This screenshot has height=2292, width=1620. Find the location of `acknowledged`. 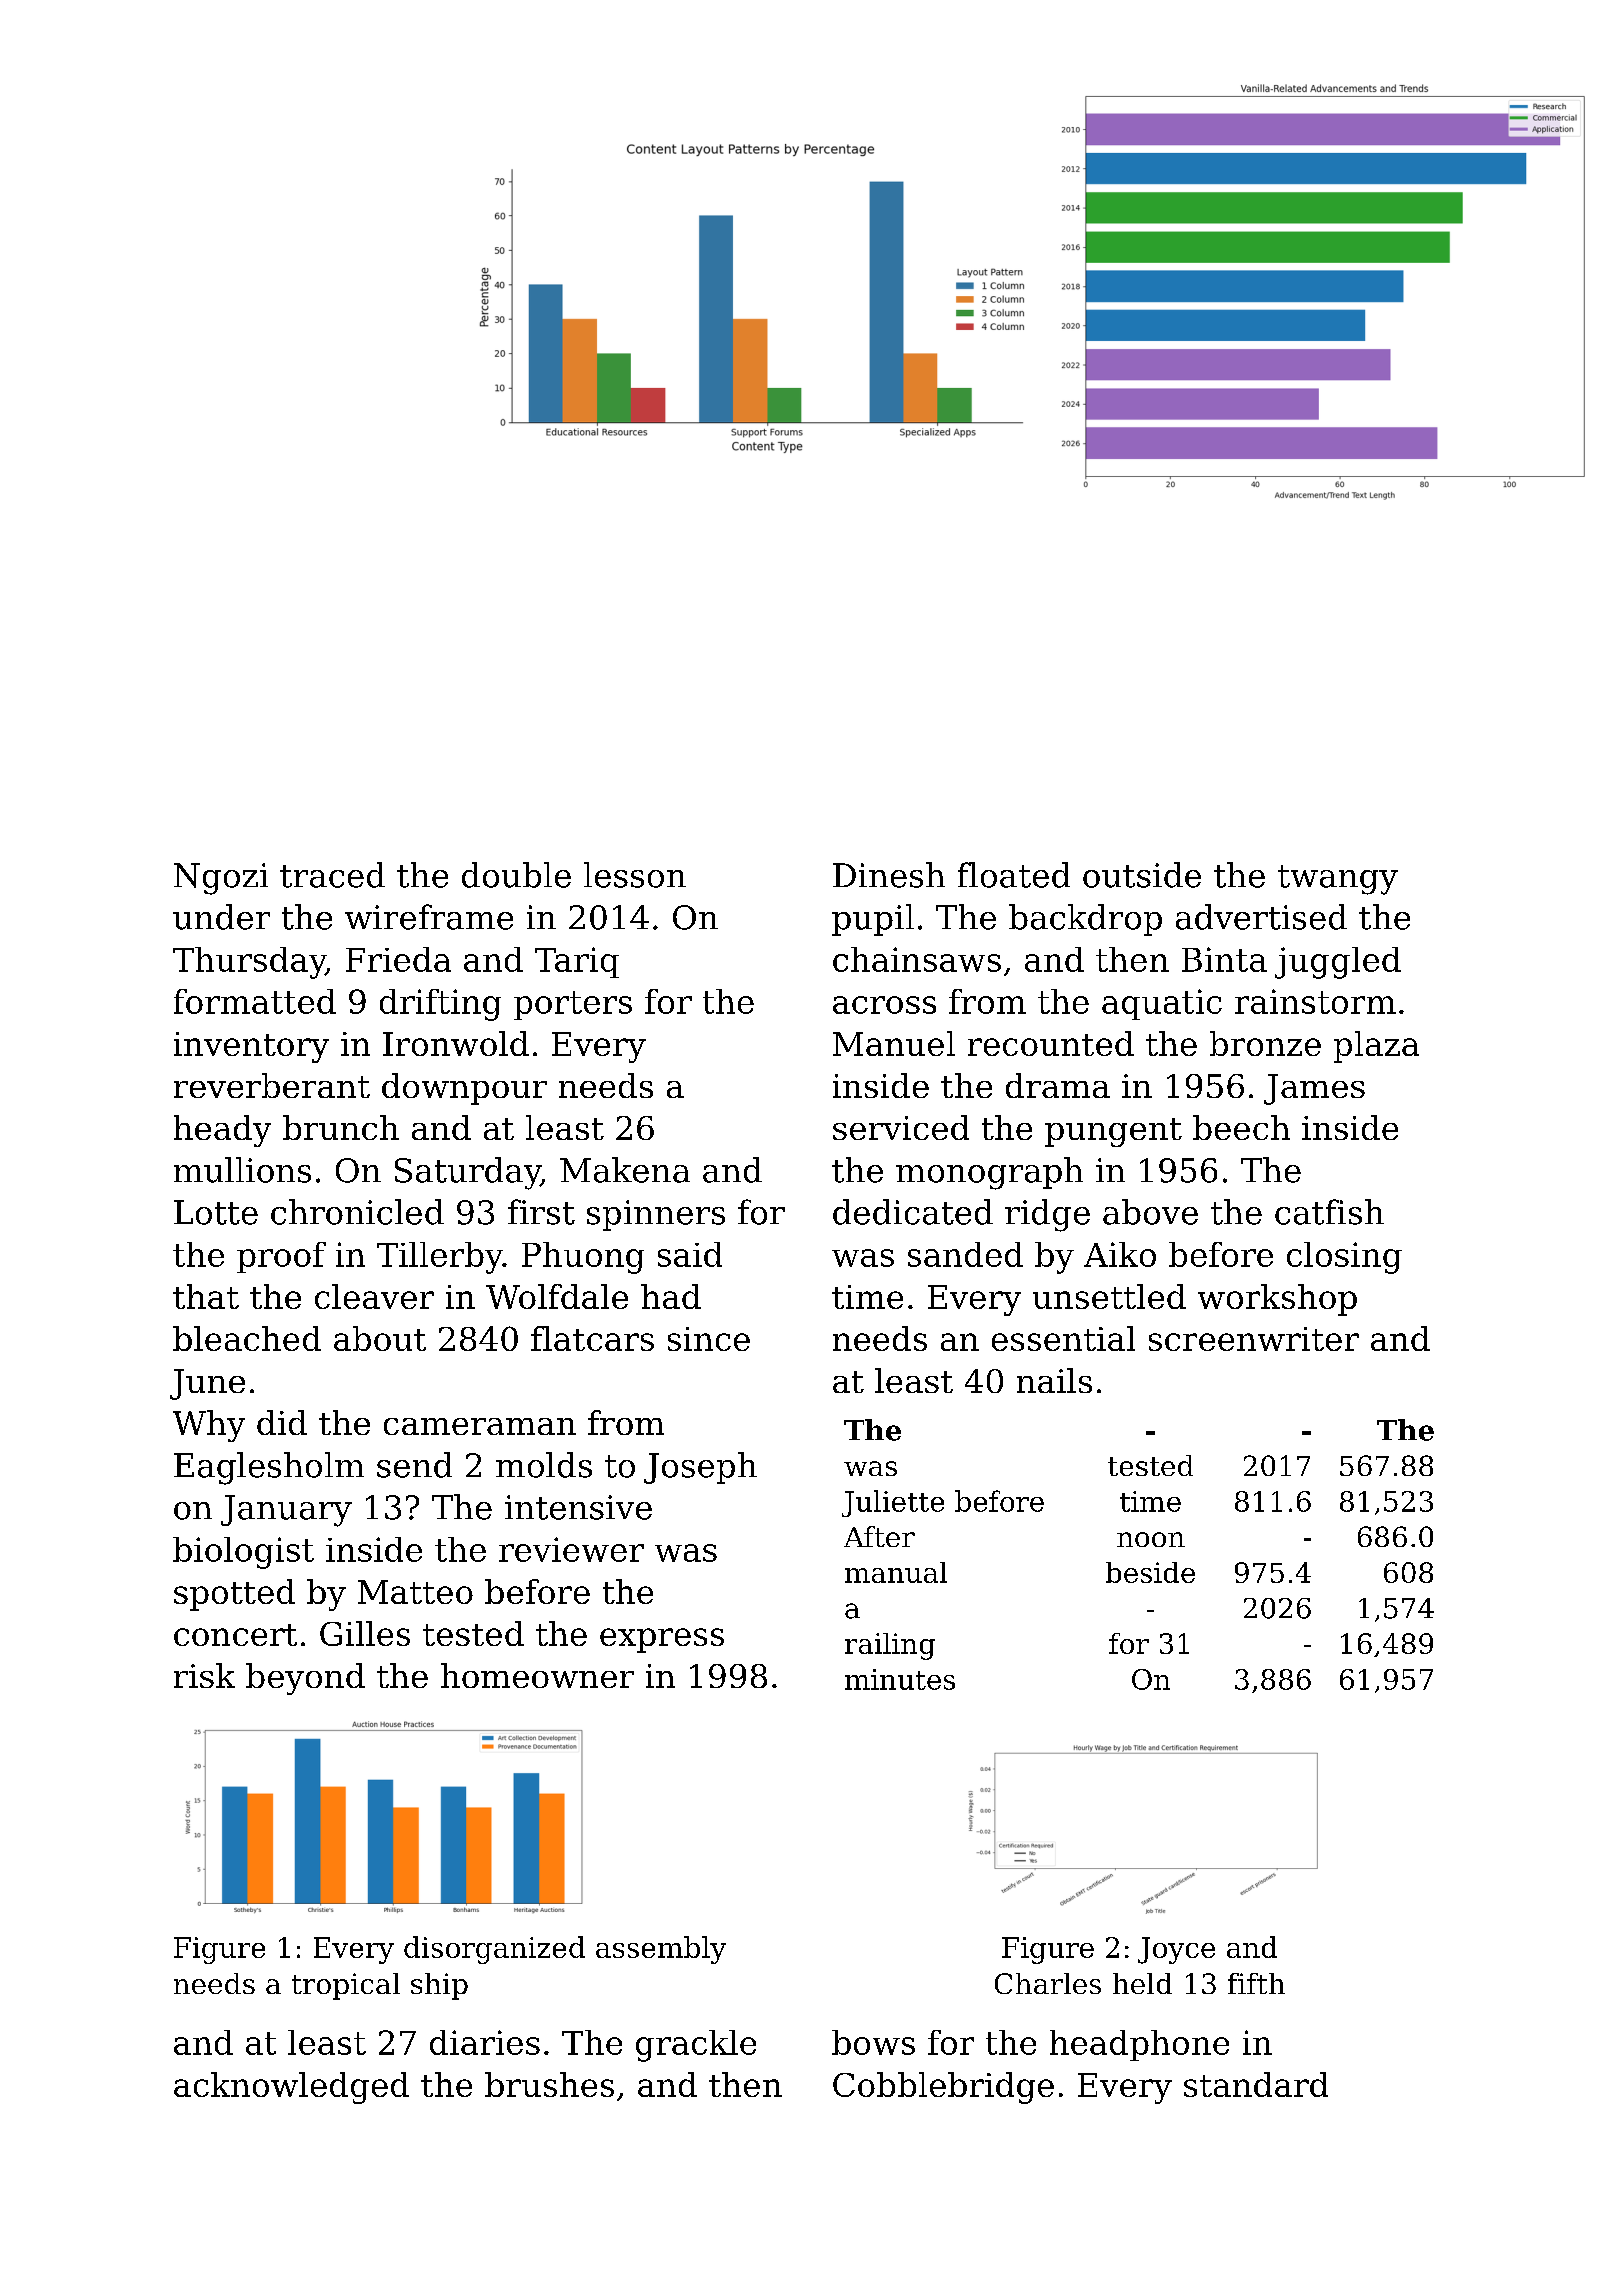

acknowledged is located at coordinates (291, 2088).
